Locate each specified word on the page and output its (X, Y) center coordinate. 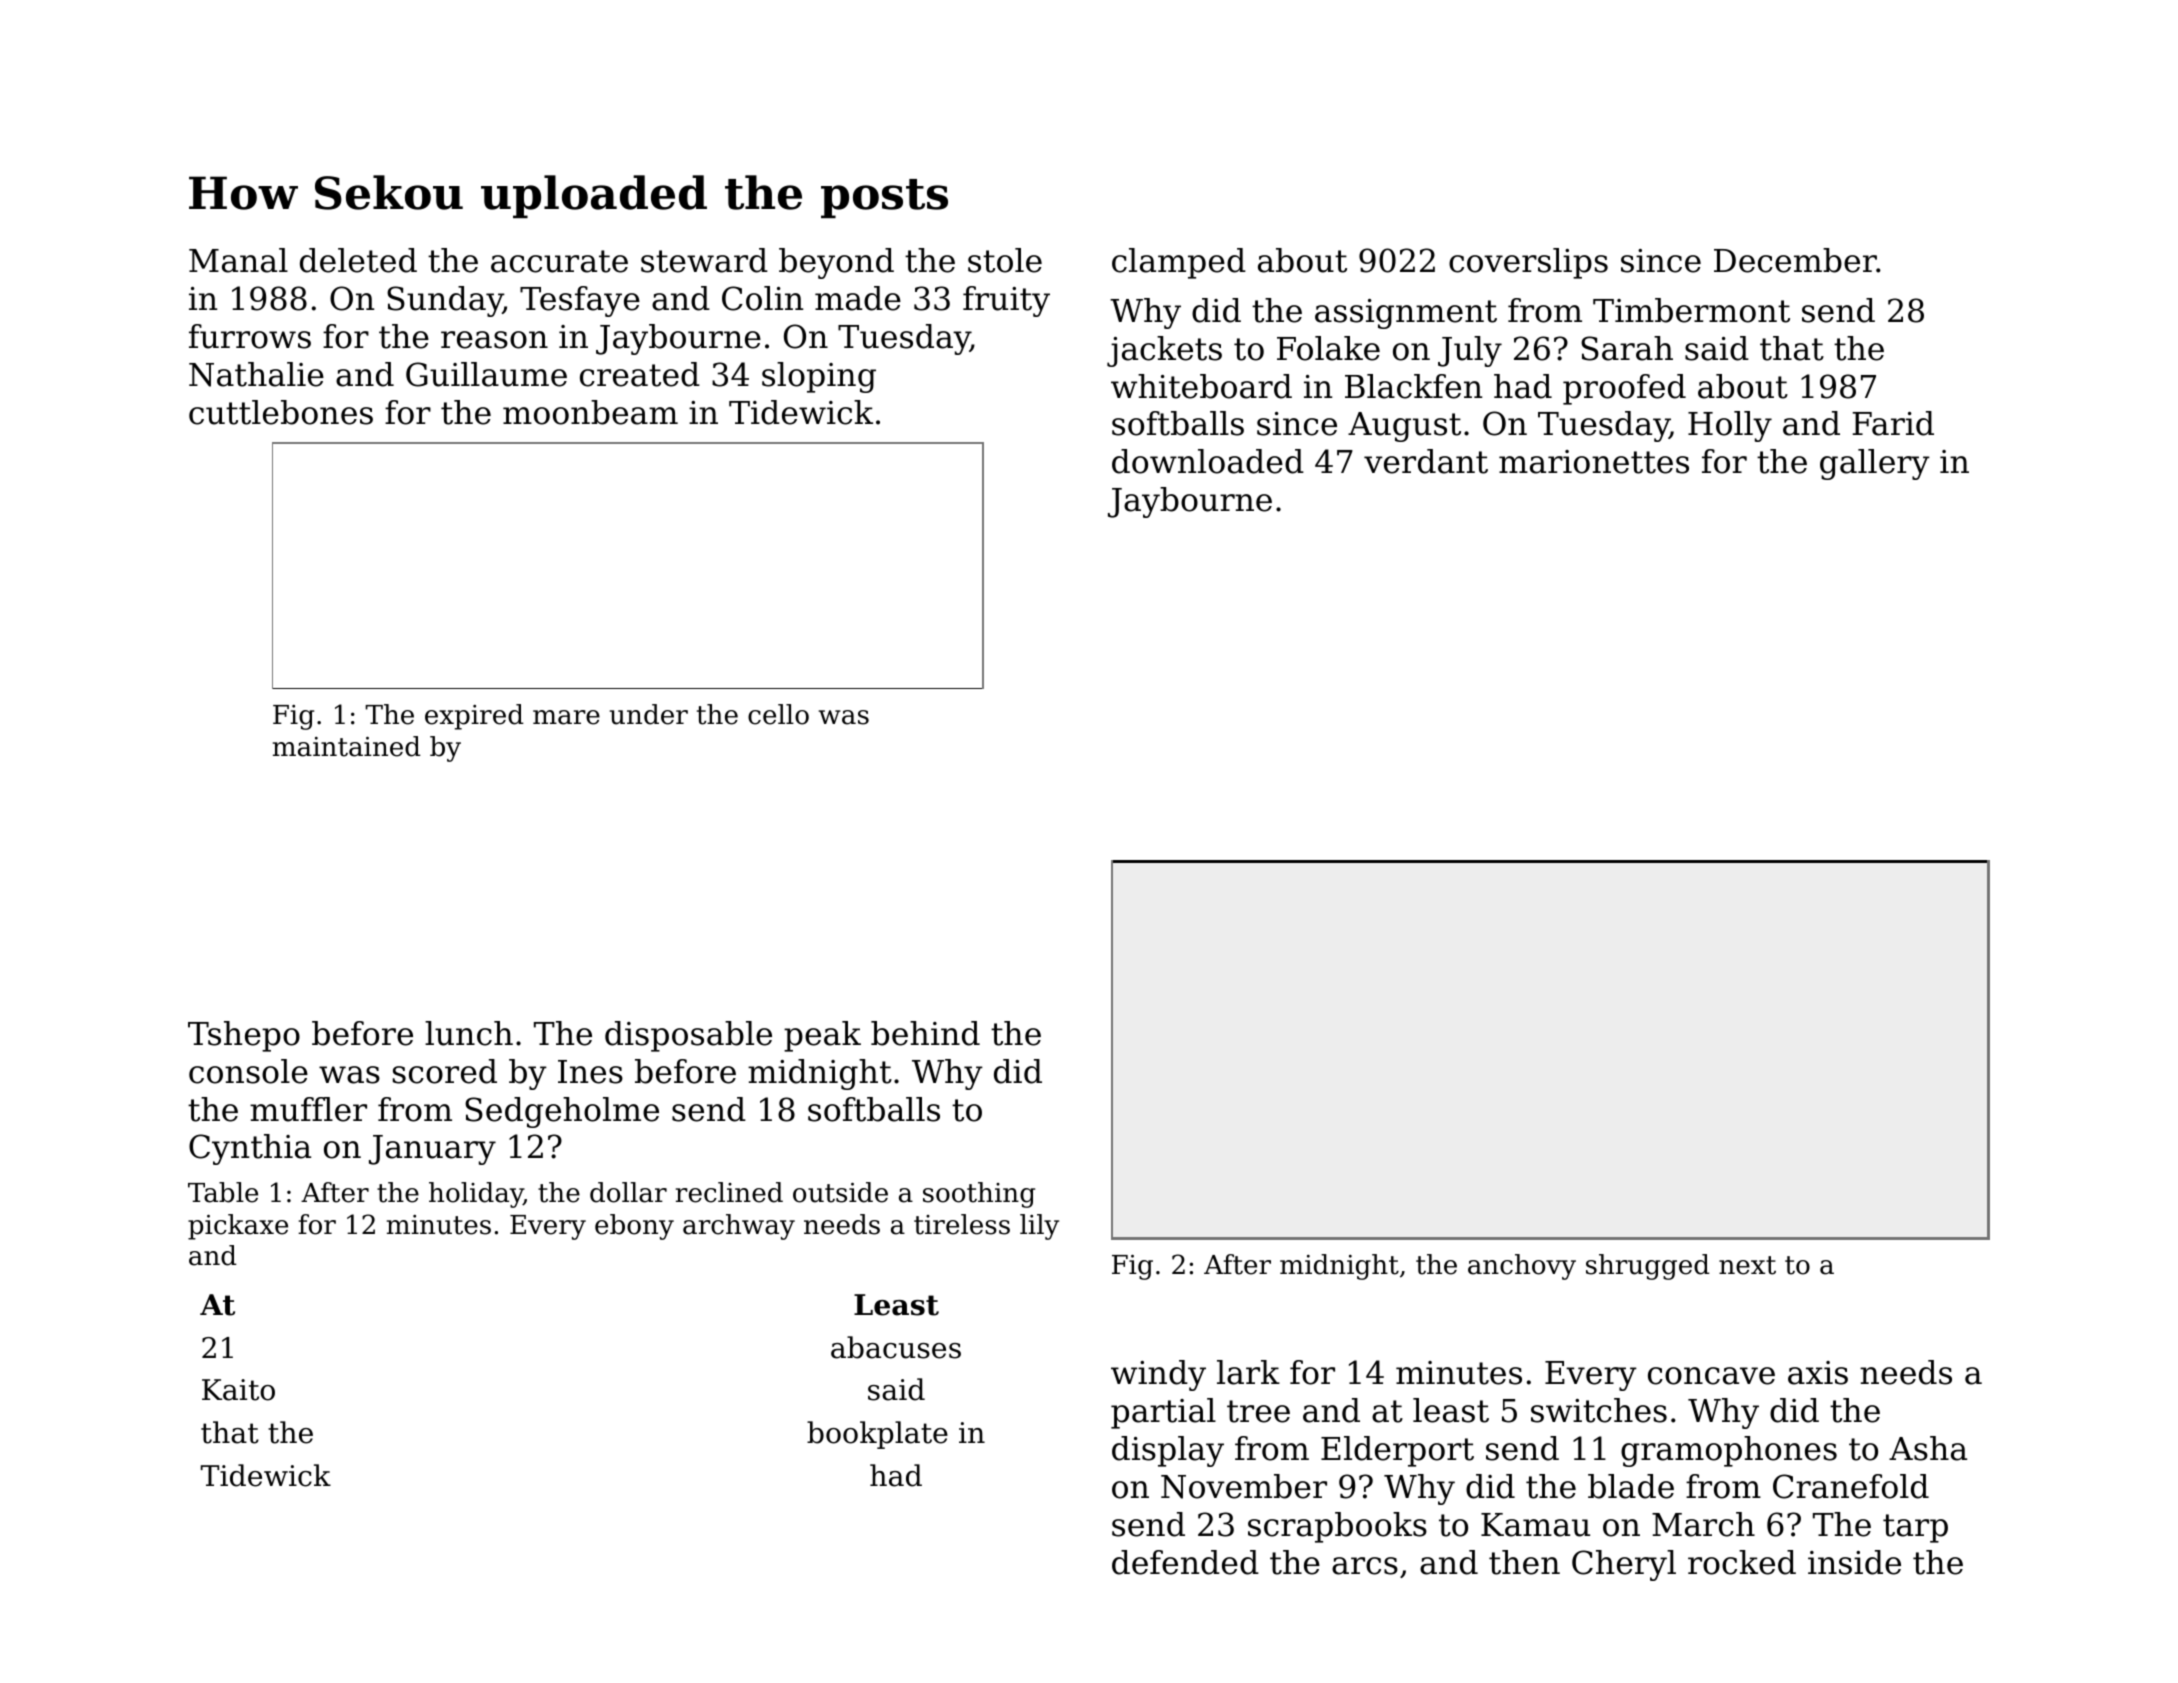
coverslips (1528, 263)
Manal (238, 260)
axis (1818, 1373)
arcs (1365, 1566)
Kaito (238, 1390)
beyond (836, 263)
